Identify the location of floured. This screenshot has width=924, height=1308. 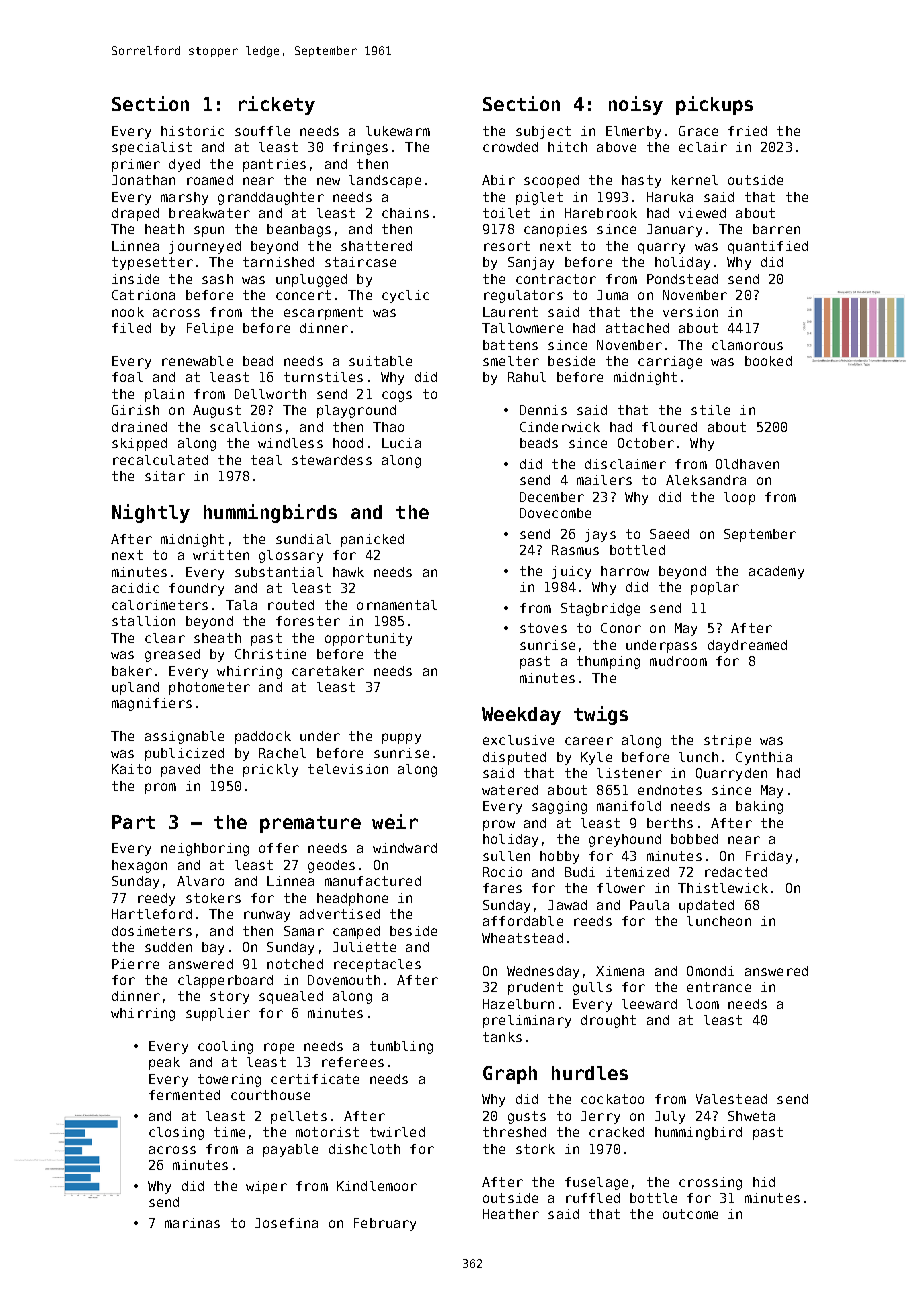
(669, 427).
